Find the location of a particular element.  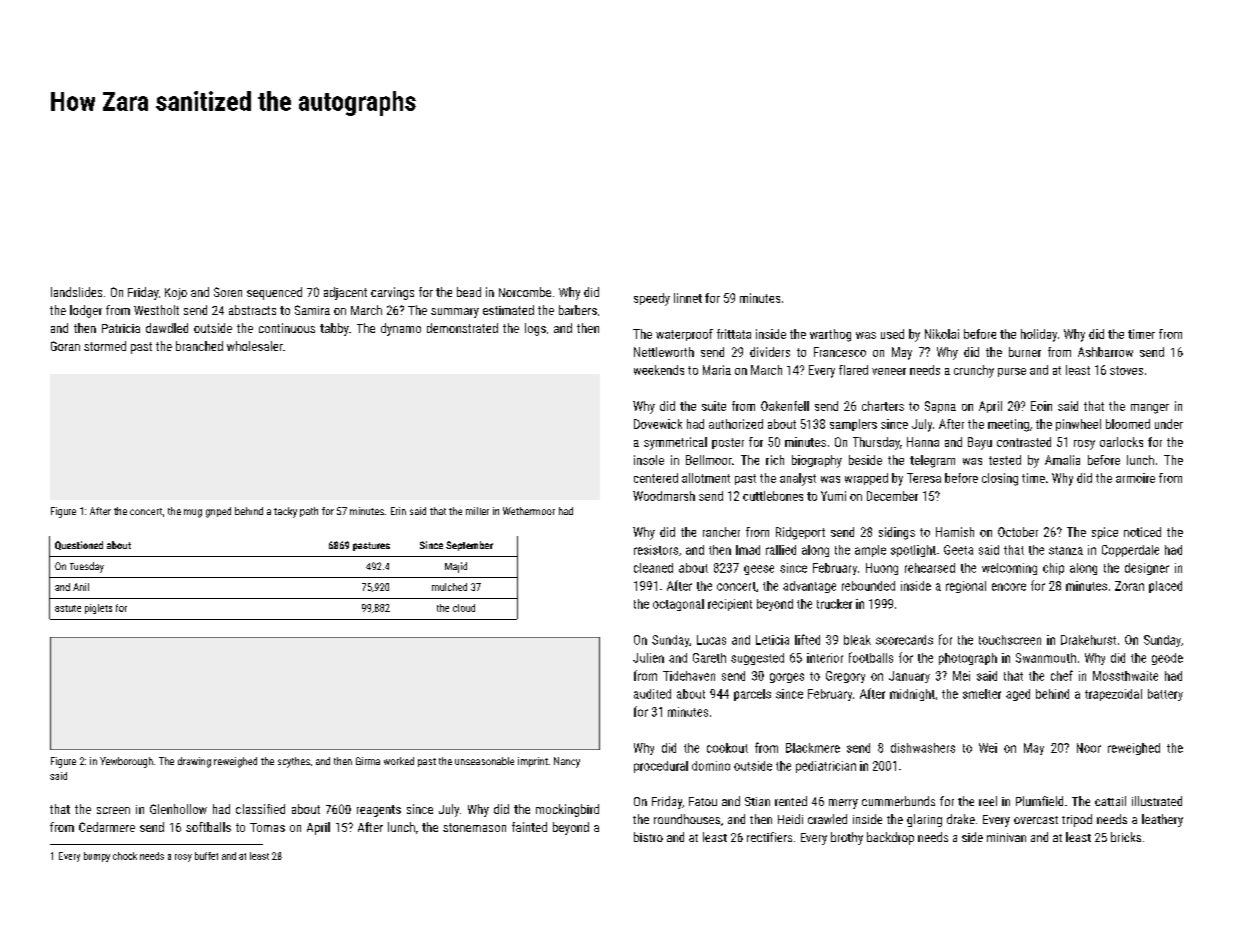

Kojo is located at coordinates (176, 294).
